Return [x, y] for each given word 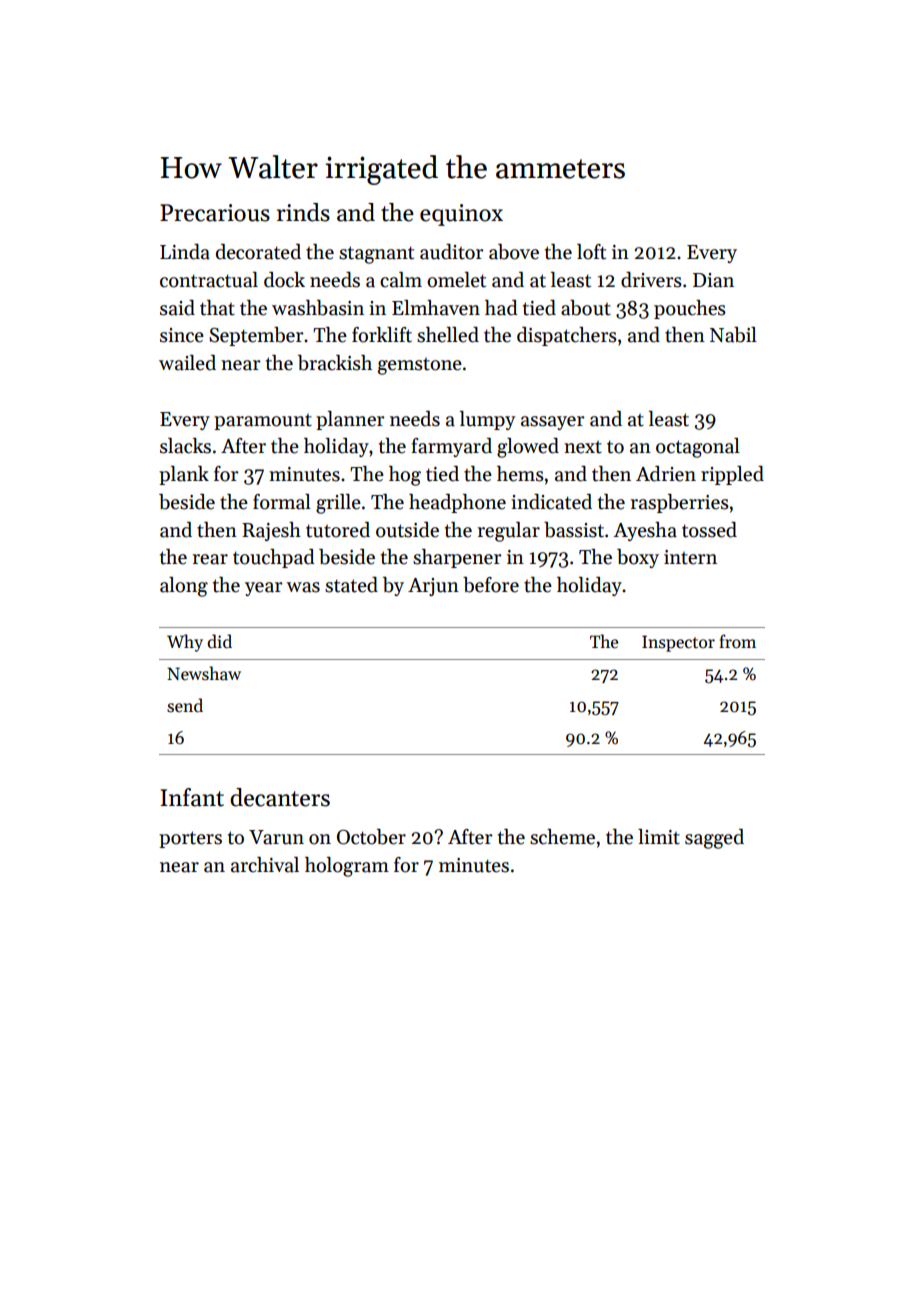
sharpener [457, 558]
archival [265, 865]
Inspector [678, 643]
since [182, 335]
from [737, 641]
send [185, 705]
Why [185, 643]
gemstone [420, 366]
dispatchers [567, 336]
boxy [638, 558]
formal [282, 502]
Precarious [215, 213]
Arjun [433, 587]
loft [591, 252]
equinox [461, 215]
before [491, 585]
